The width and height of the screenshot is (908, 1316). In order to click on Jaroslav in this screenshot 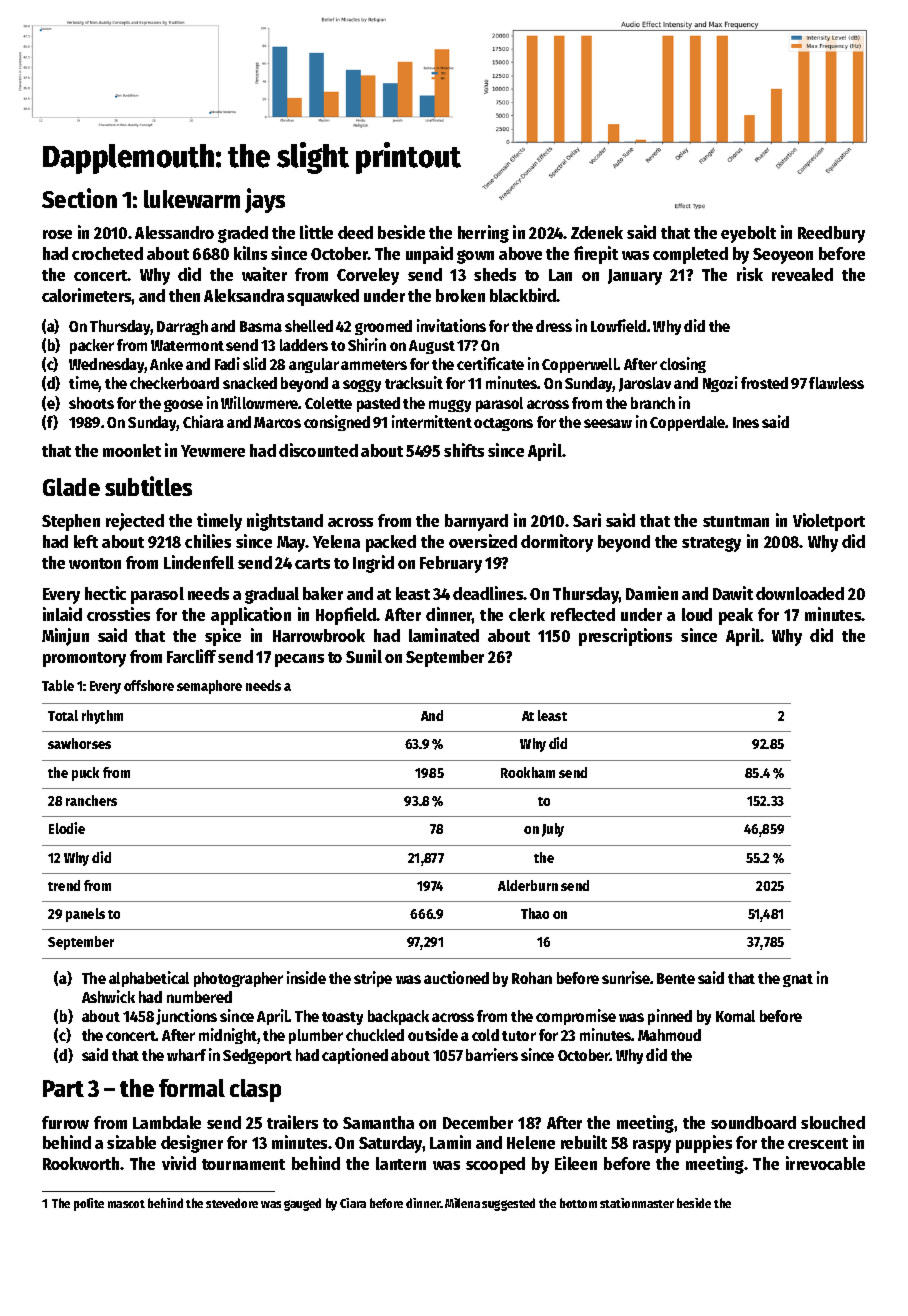, I will do `click(645, 384)`.
